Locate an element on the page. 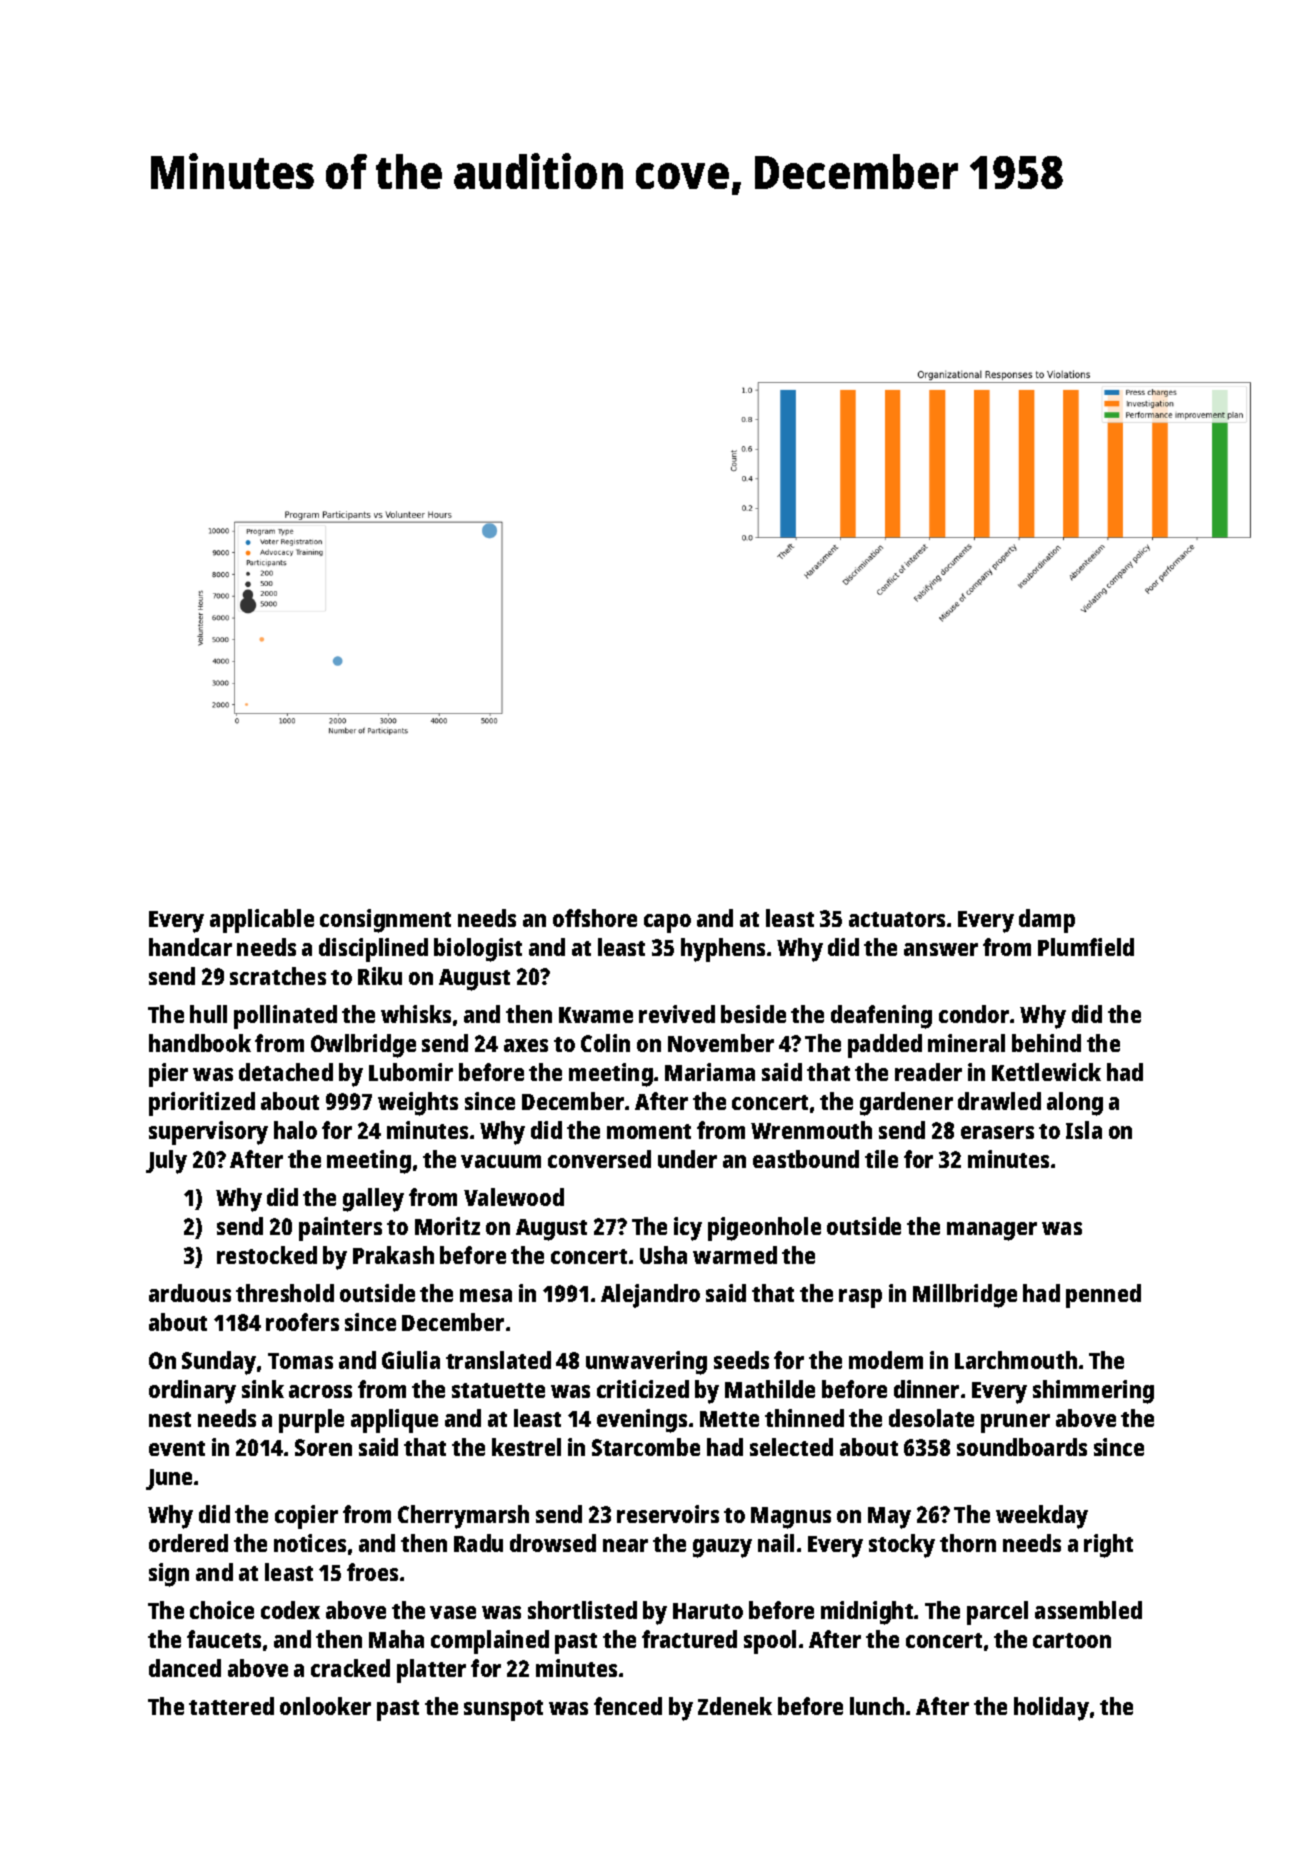 This document has width=1307, height=1849. lunch is located at coordinates (877, 1706).
